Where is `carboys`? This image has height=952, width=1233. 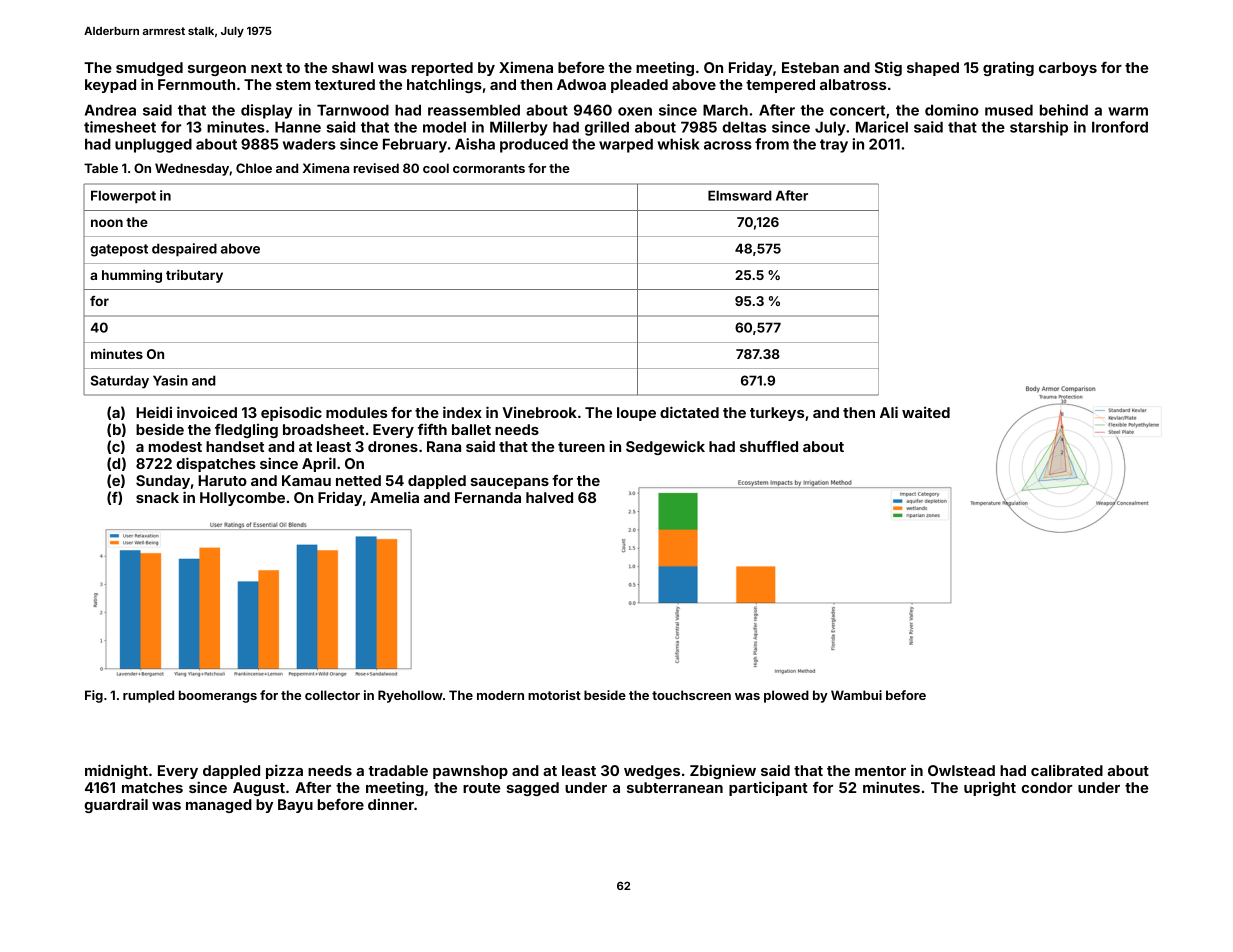 carboys is located at coordinates (1068, 69).
